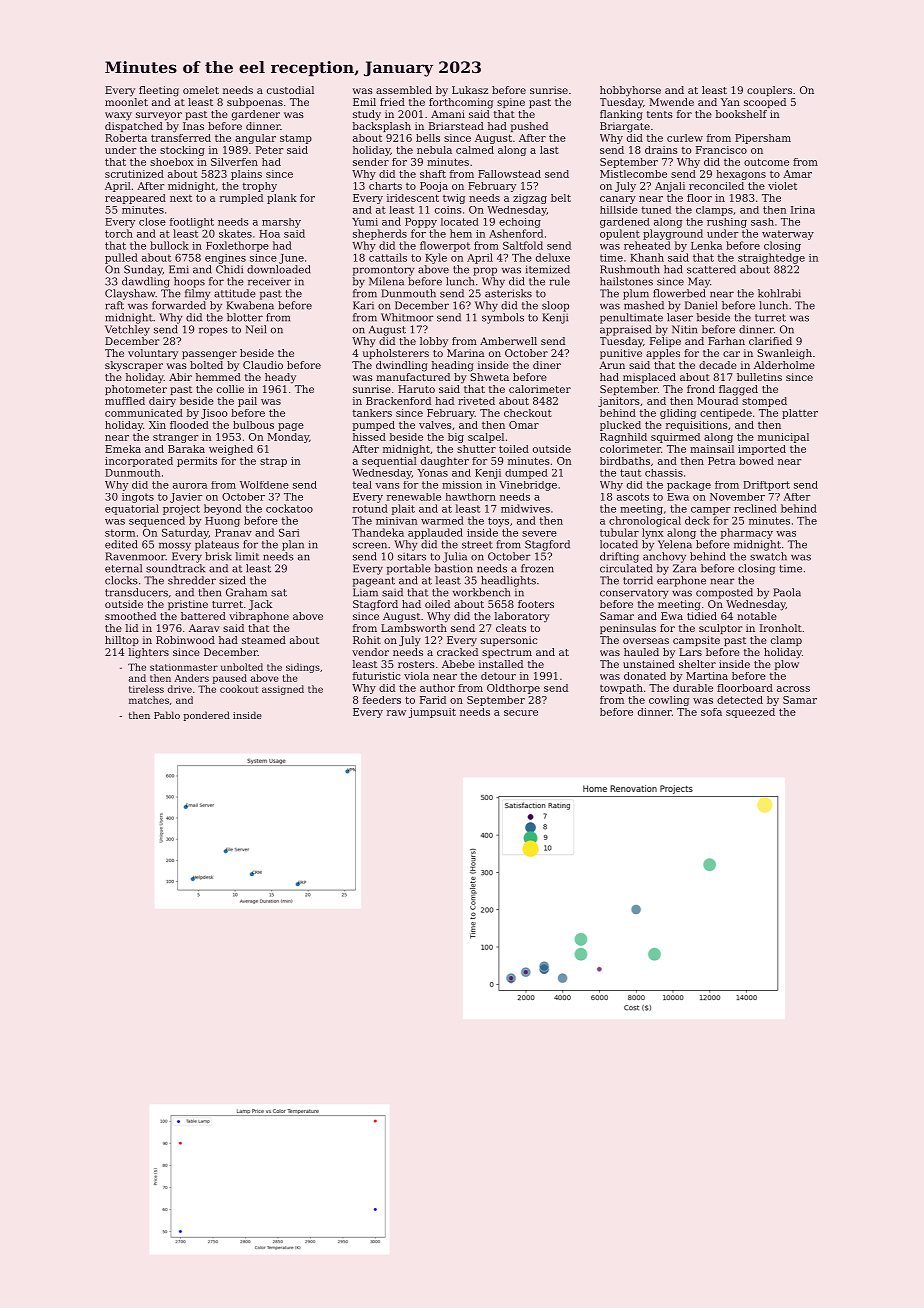  Describe the element at coordinates (372, 413) in the document. I see `tankers` at that location.
